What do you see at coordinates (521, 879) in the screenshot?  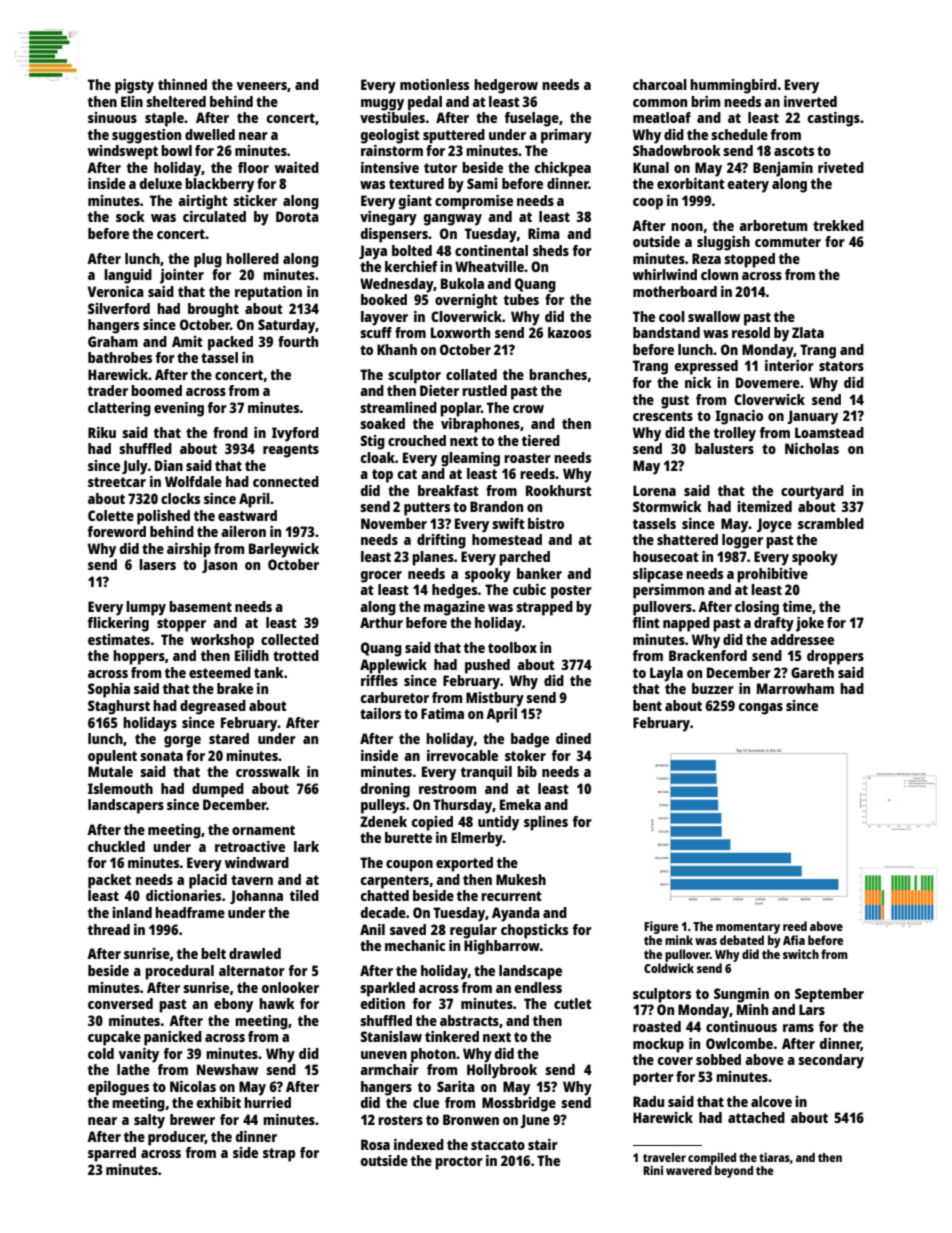 I see `Mukesh` at bounding box center [521, 879].
